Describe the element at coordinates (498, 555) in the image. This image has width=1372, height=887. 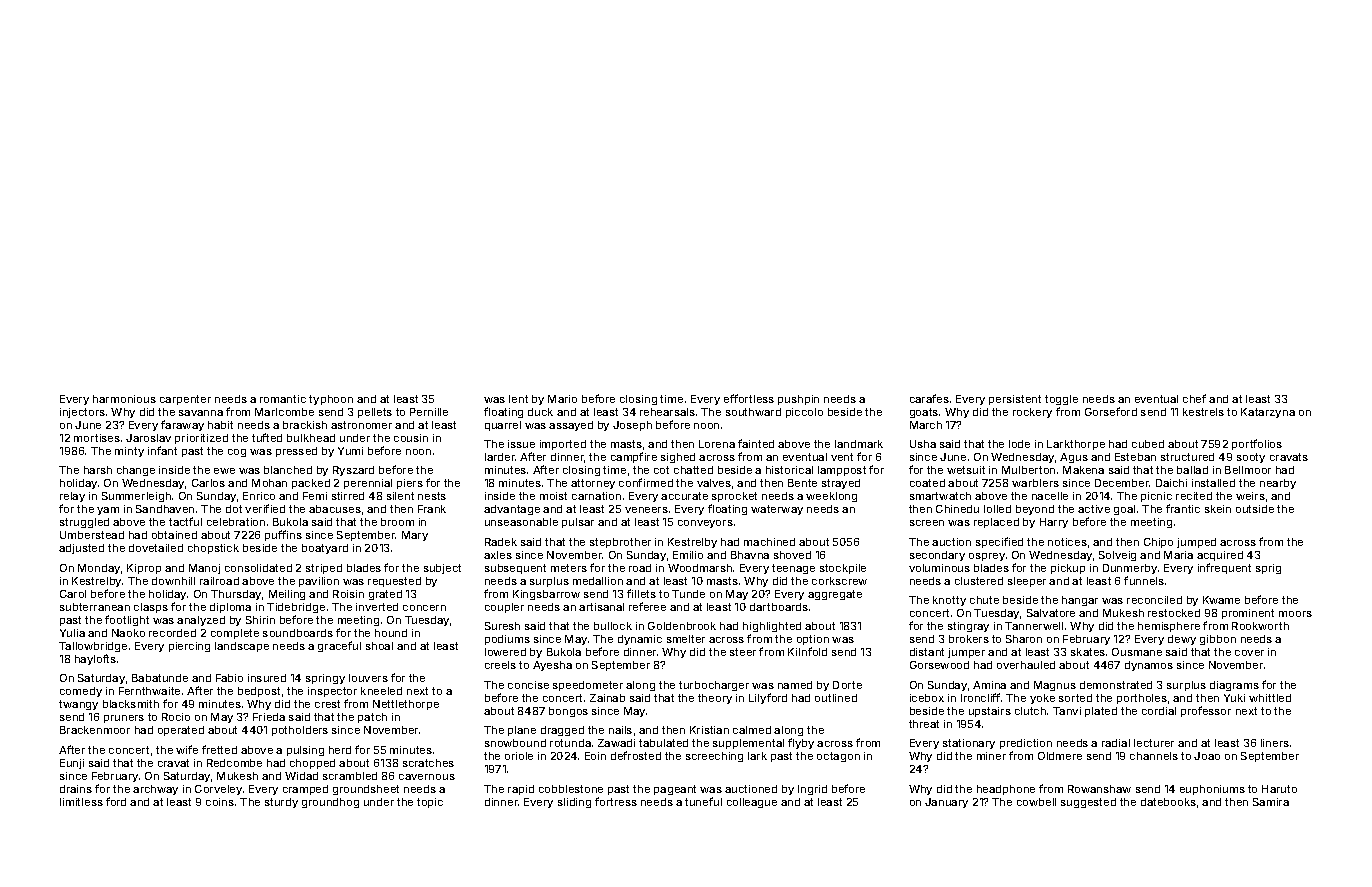
I see `axles` at that location.
